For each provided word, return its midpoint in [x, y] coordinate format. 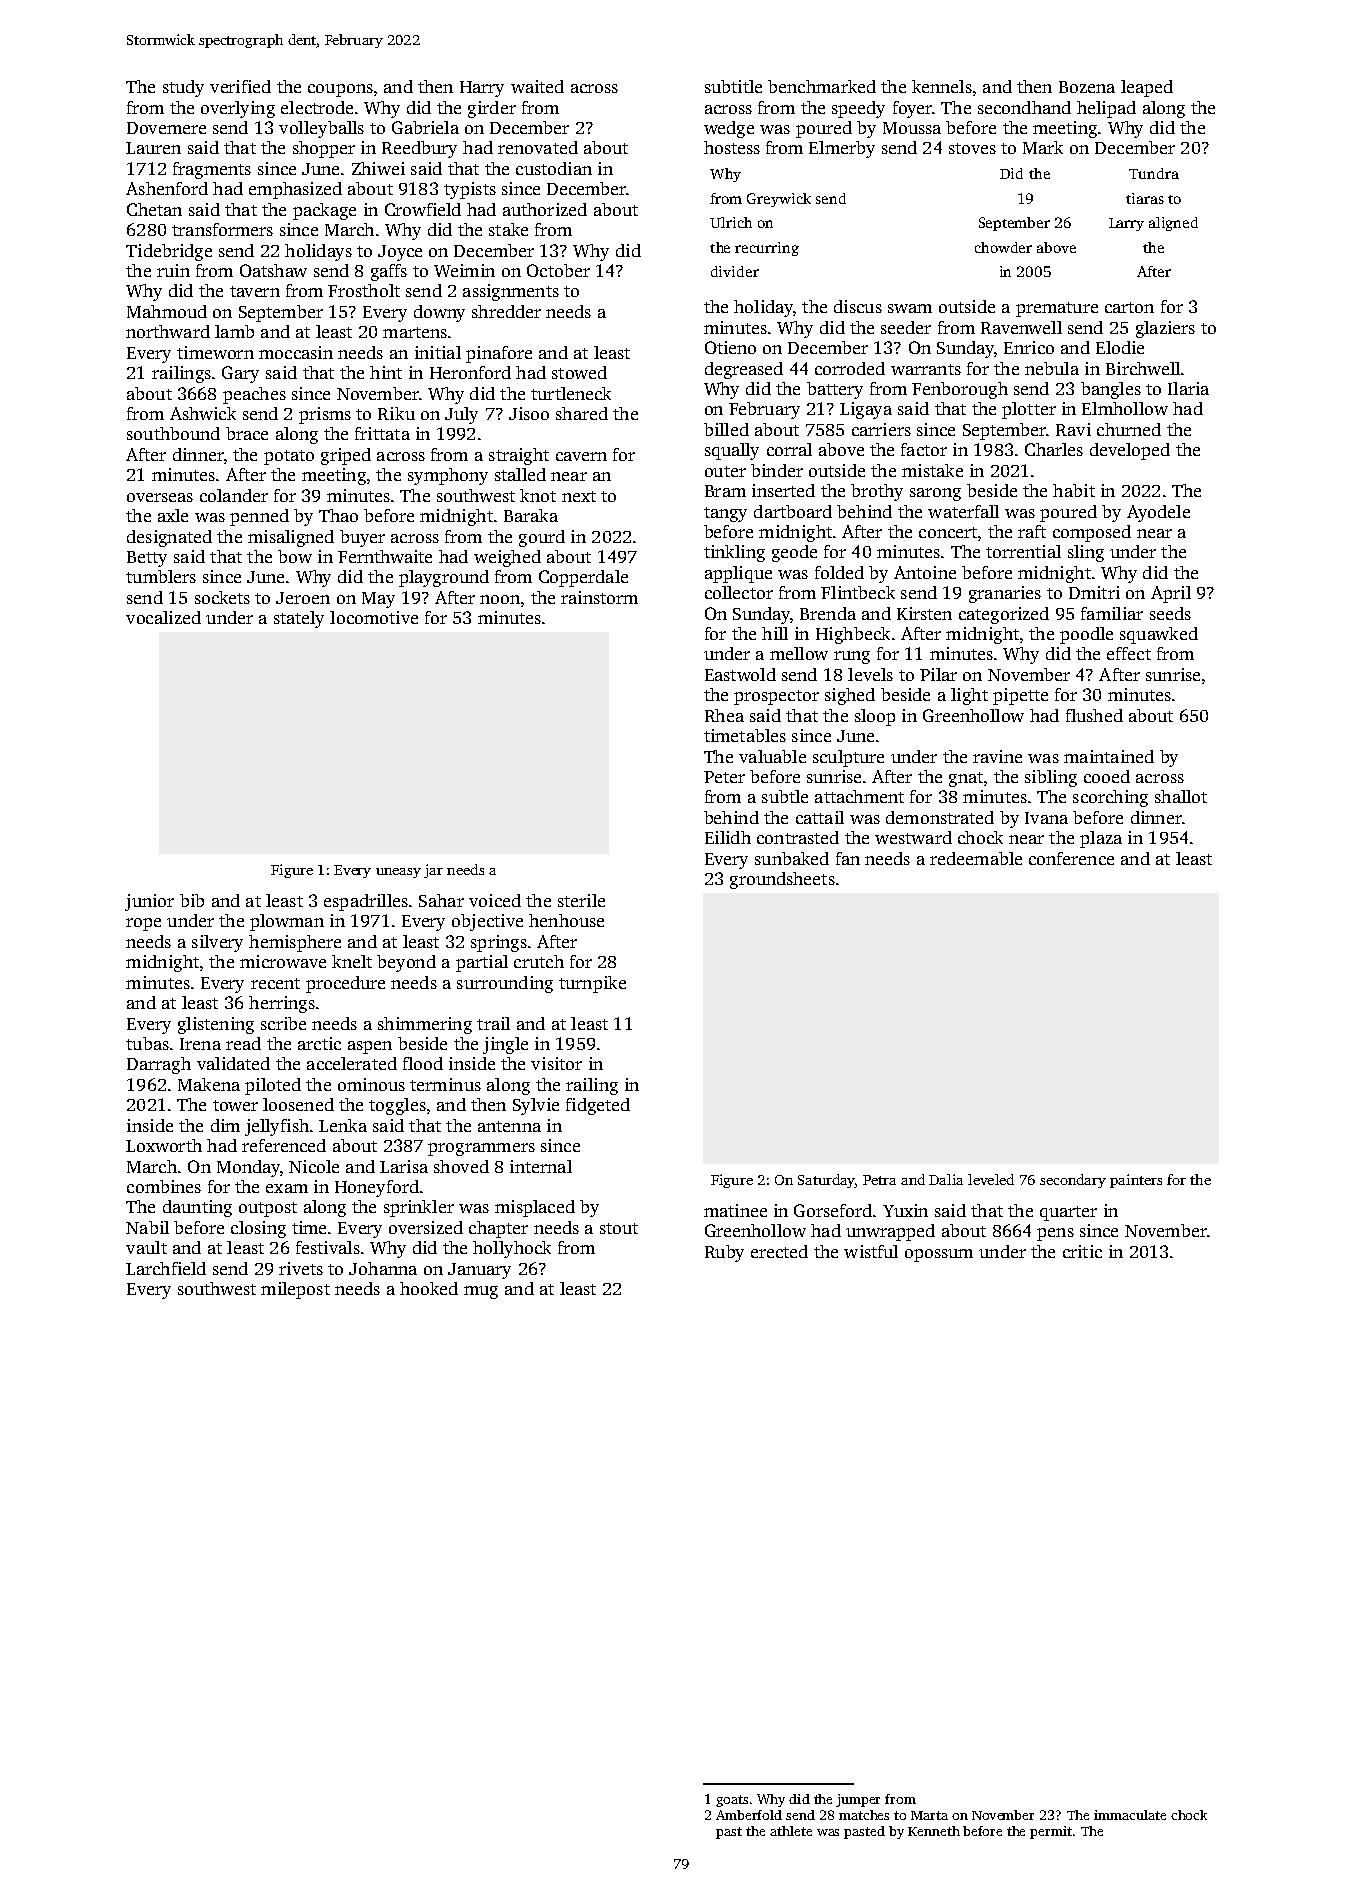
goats [732, 1801]
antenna [509, 1126]
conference [1071, 858]
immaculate [1130, 1815]
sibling [1051, 778]
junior [149, 902]
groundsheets [782, 880]
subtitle [733, 86]
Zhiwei [378, 168]
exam [287, 1188]
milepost [295, 1290]
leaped [1147, 88]
